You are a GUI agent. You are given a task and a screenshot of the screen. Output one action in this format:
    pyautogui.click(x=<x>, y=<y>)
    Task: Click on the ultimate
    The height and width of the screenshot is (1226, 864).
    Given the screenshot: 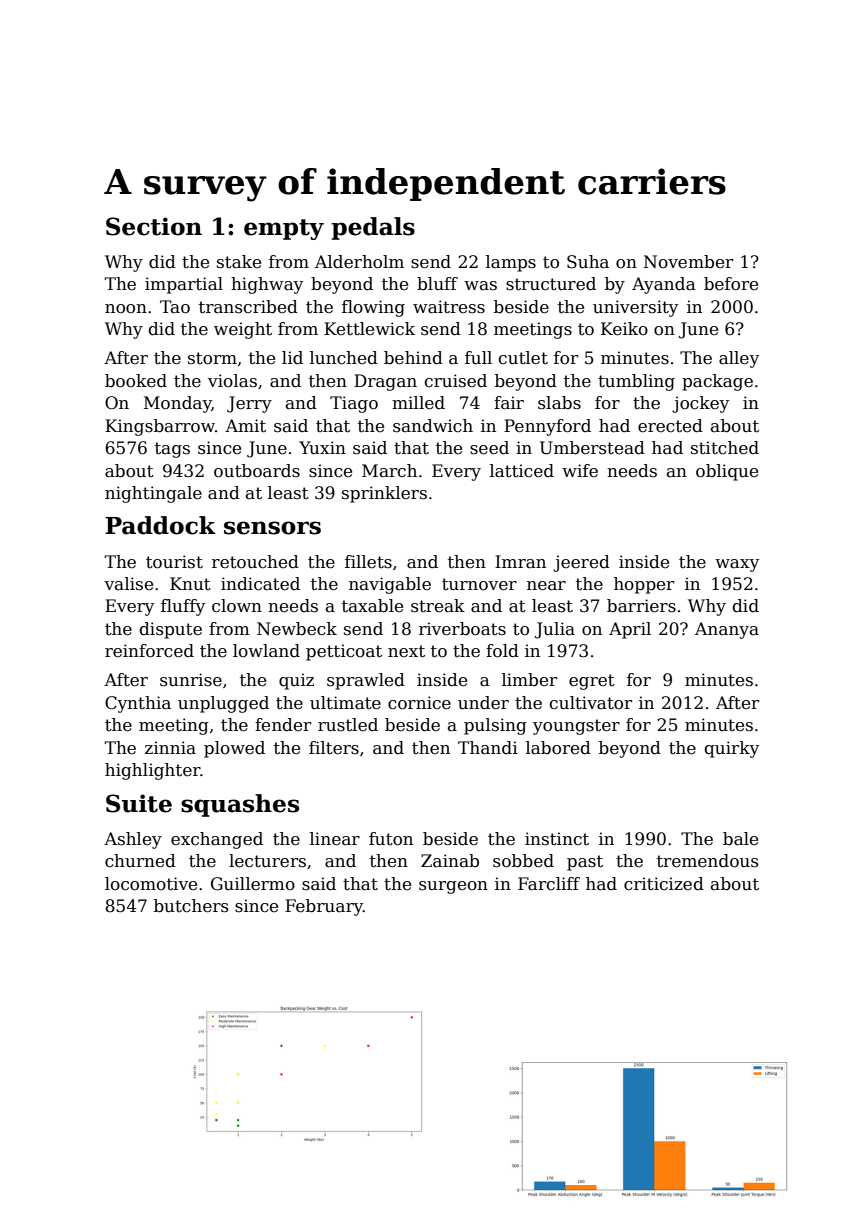 What is the action you would take?
    pyautogui.click(x=345, y=703)
